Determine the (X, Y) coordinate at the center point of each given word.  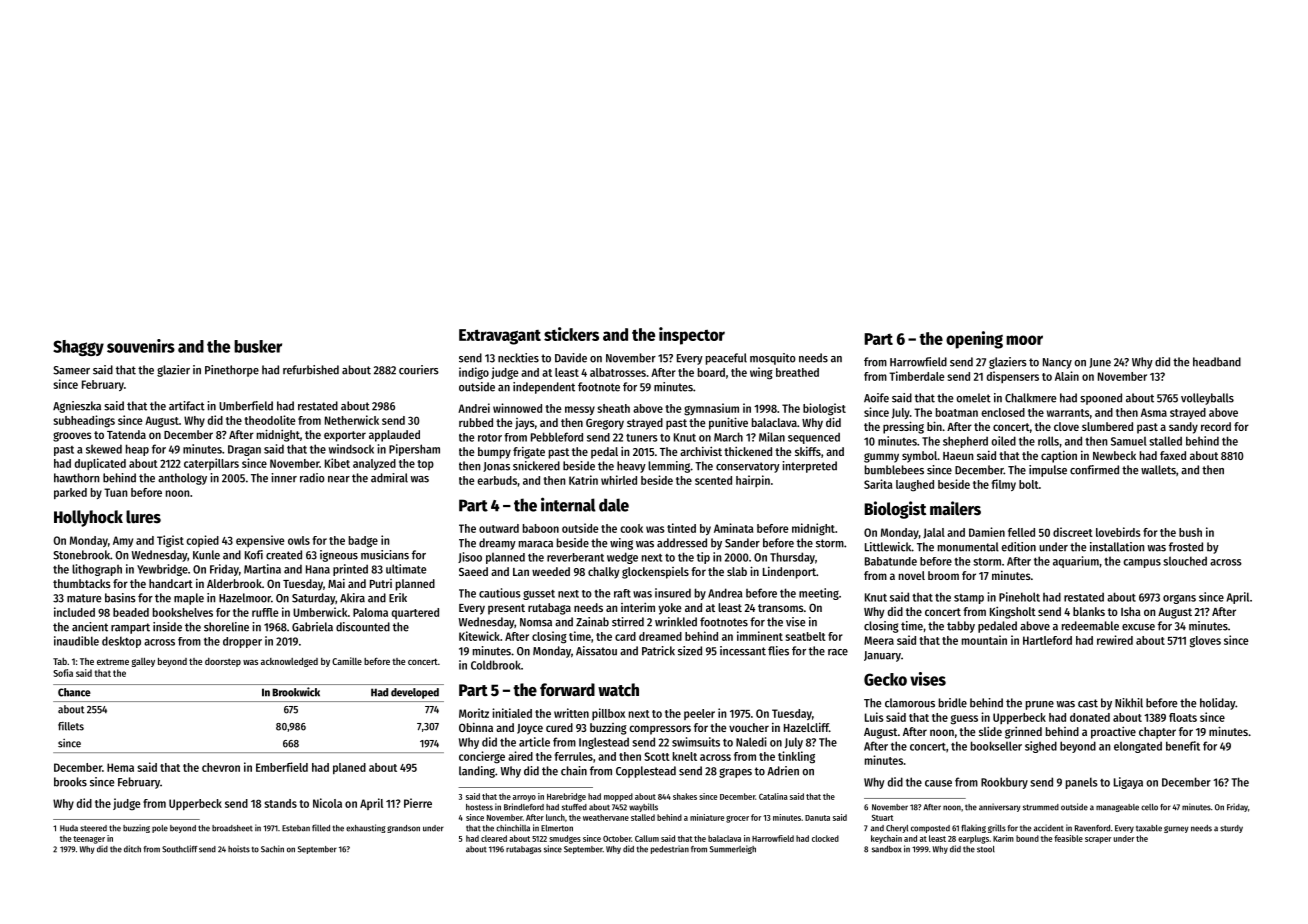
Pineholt (1019, 597)
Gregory (605, 424)
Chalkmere (1030, 398)
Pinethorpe (232, 371)
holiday (1217, 704)
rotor (490, 438)
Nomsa (536, 622)
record (1216, 426)
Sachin (272, 849)
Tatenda (126, 434)
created (284, 555)
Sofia (63, 673)
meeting (819, 594)
